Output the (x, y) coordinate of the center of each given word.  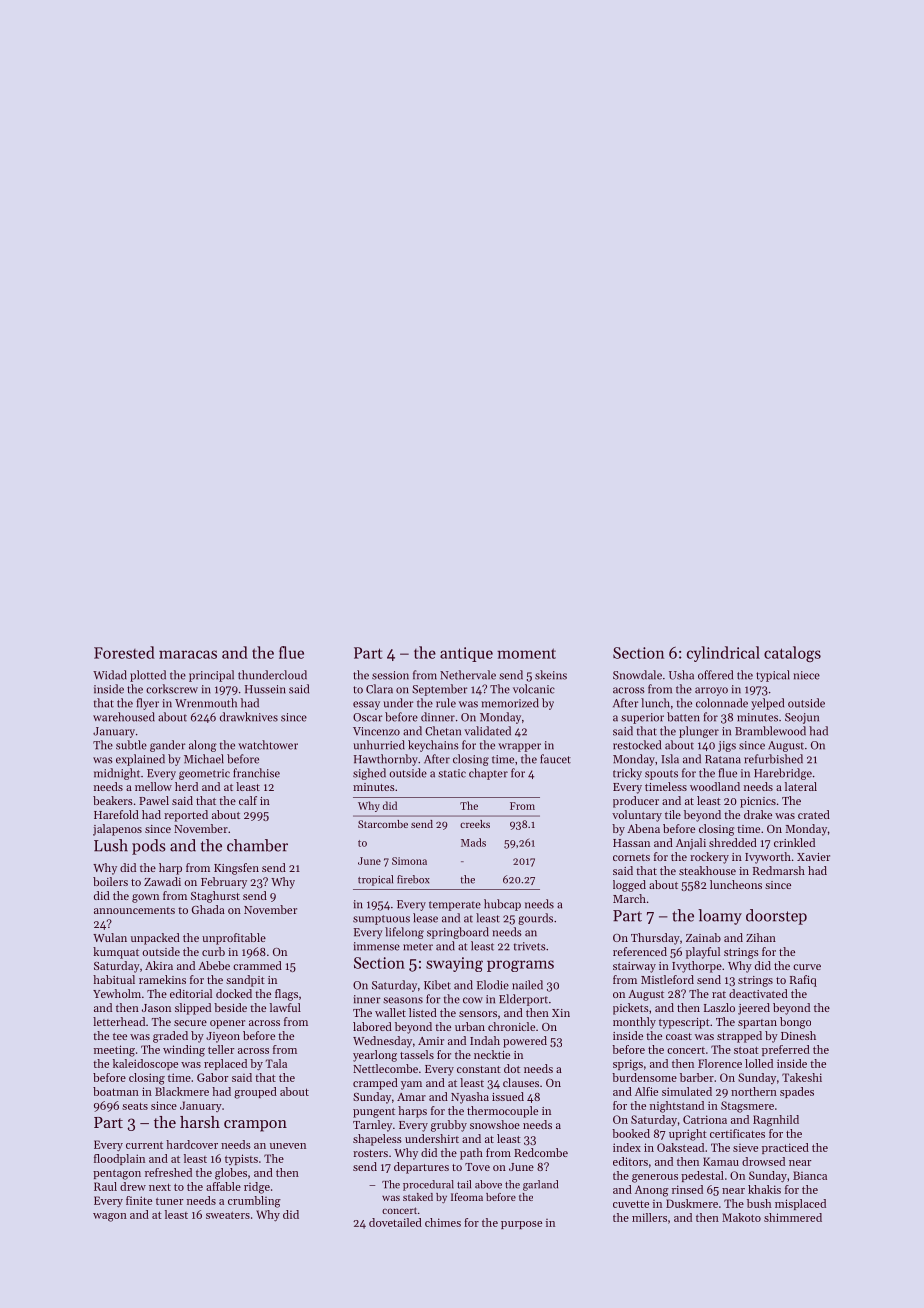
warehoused (124, 717)
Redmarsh (779, 870)
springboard (458, 933)
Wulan (110, 937)
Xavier (813, 857)
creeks (475, 824)
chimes (443, 1222)
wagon (110, 1217)
